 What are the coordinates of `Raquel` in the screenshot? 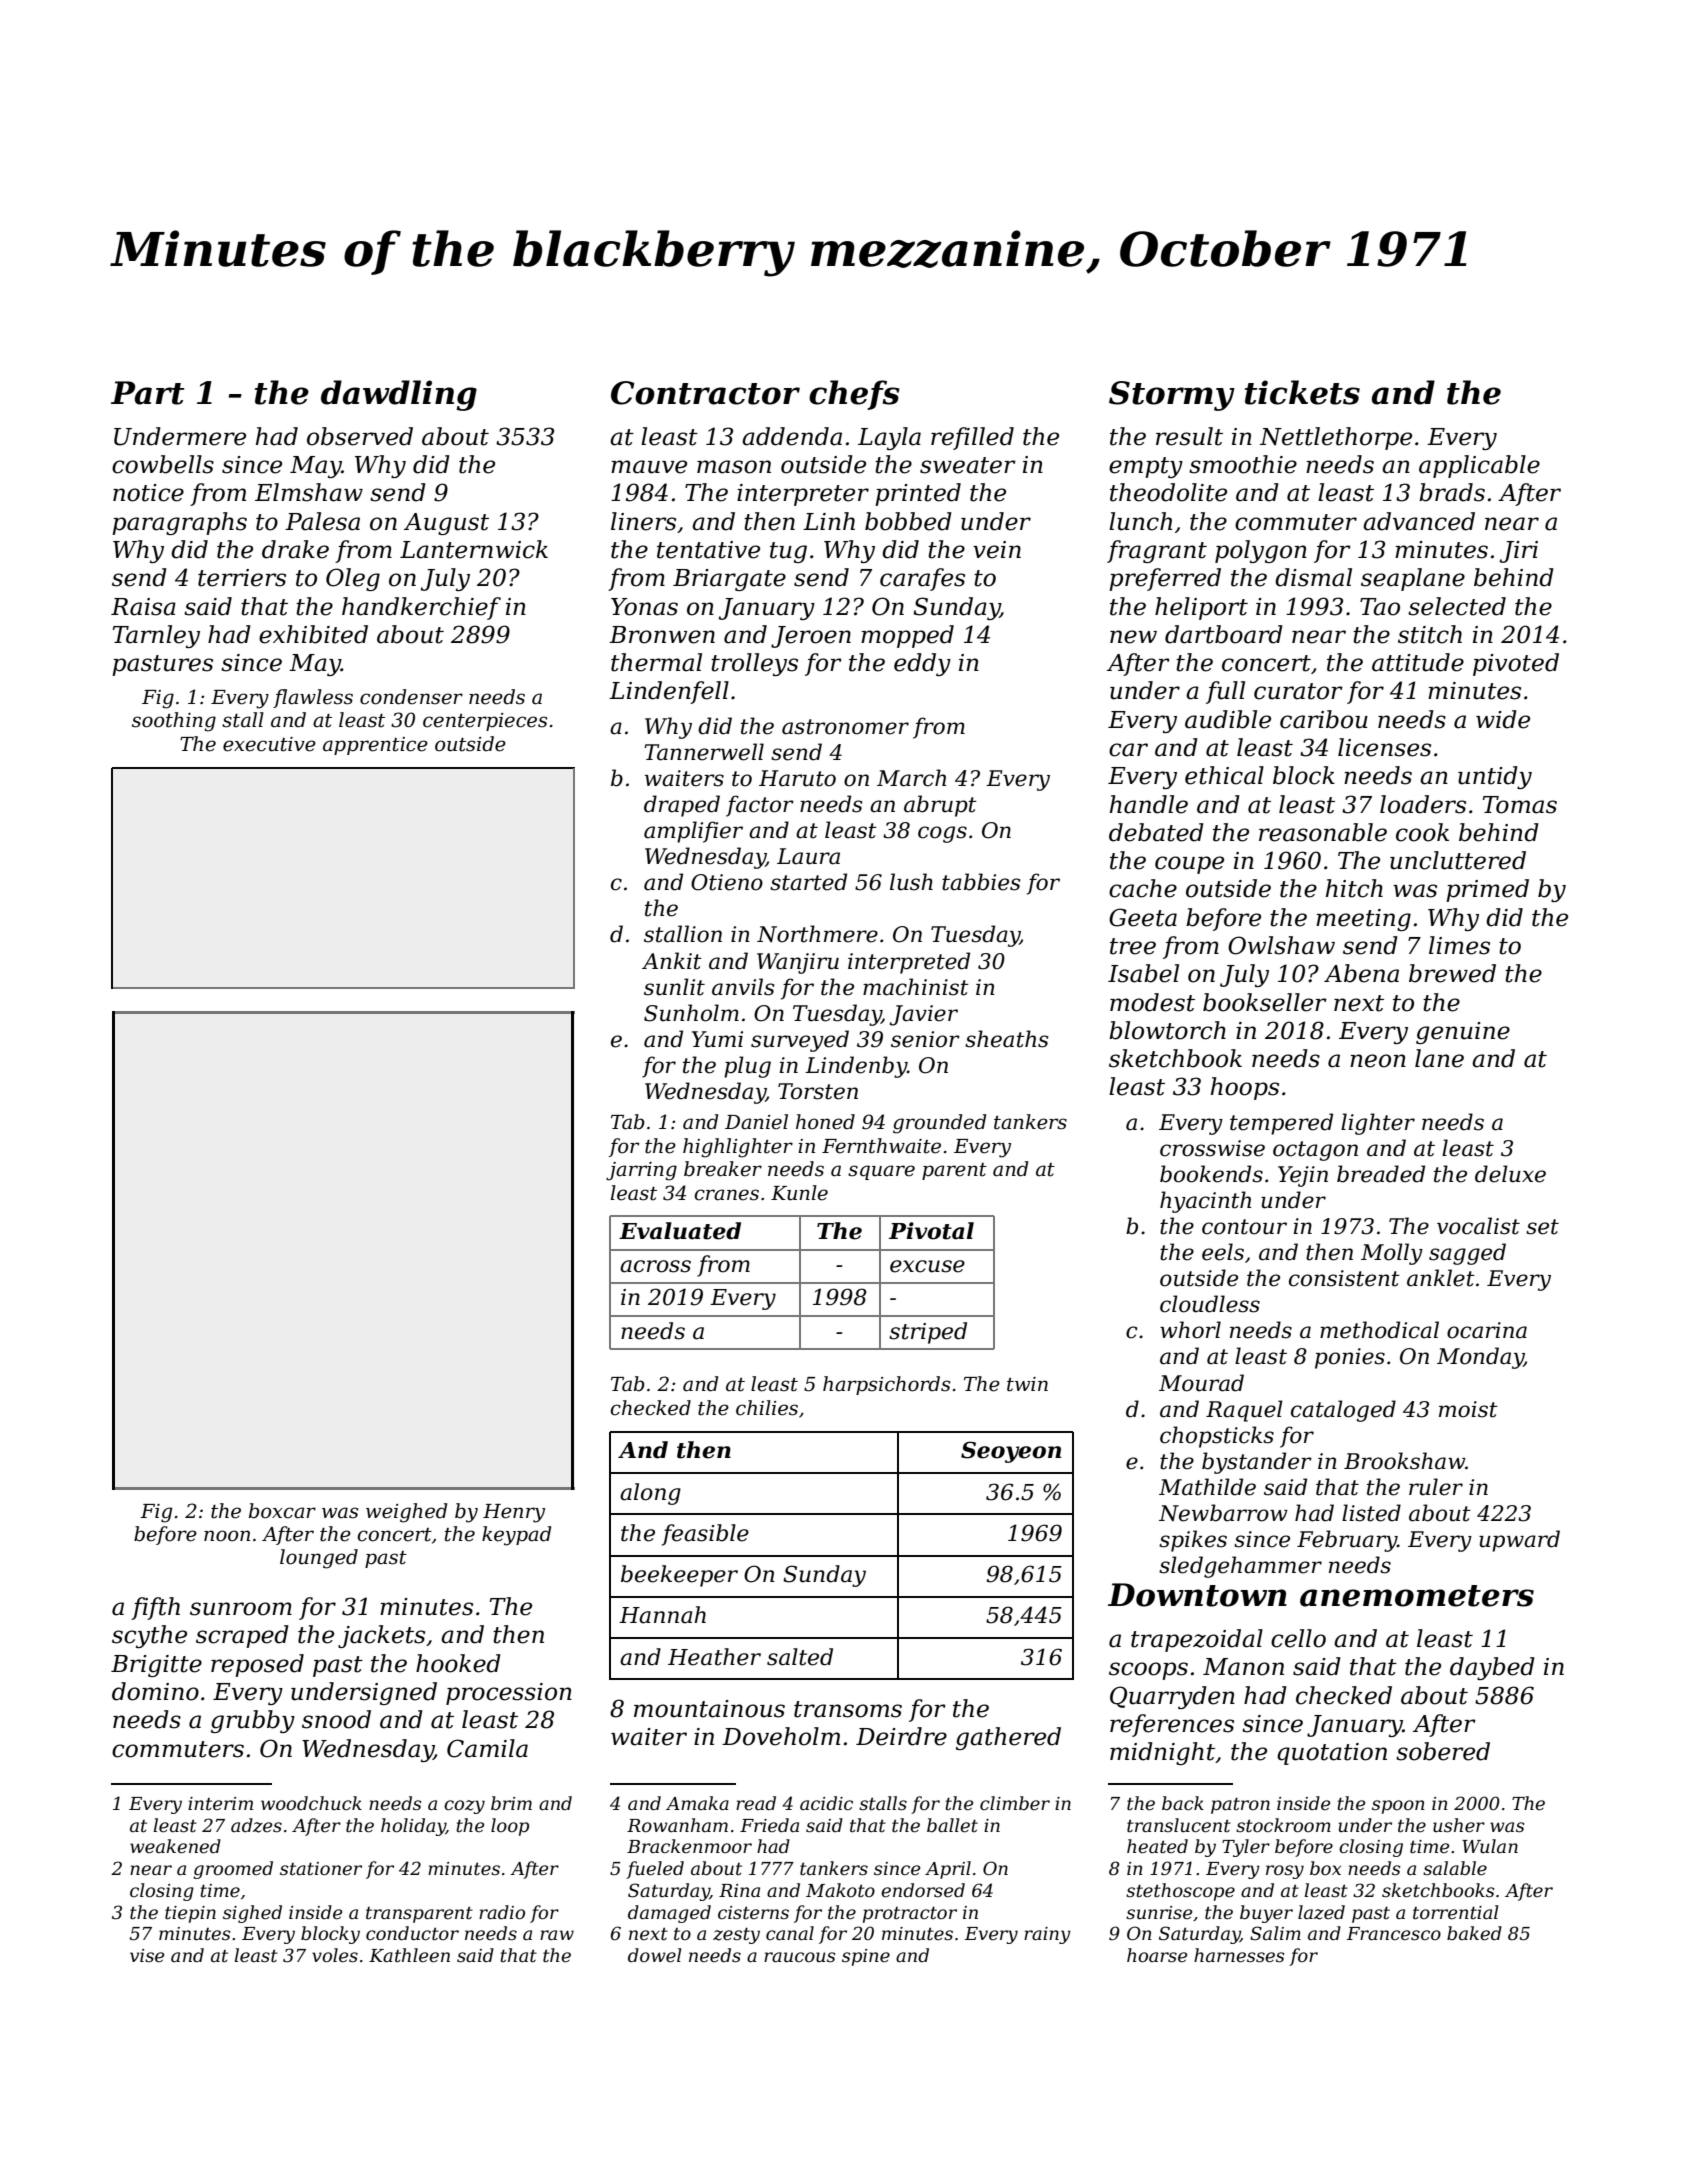 It's located at (1244, 1411).
